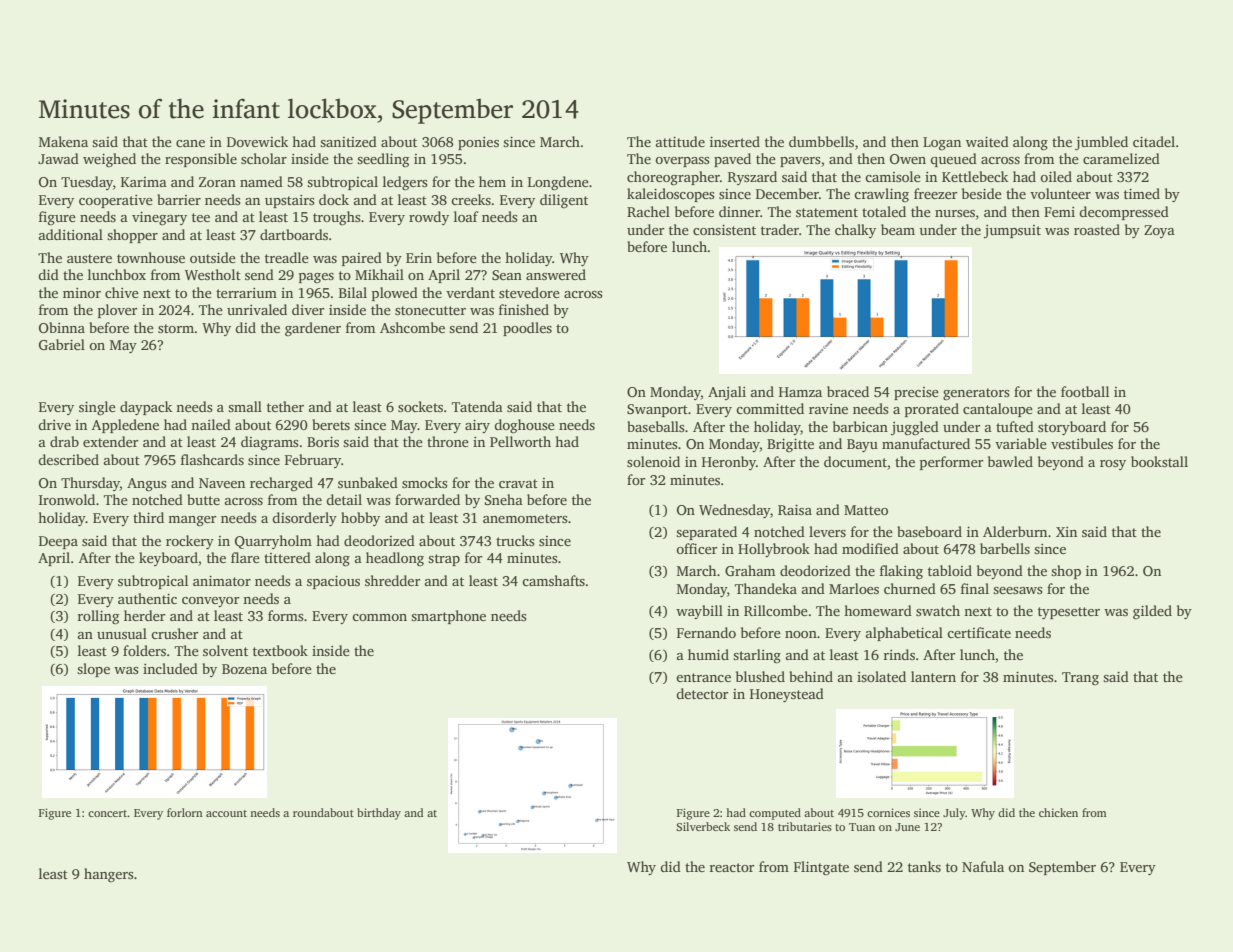 The height and width of the image is (952, 1233). What do you see at coordinates (477, 406) in the image?
I see `Tatenda` at bounding box center [477, 406].
